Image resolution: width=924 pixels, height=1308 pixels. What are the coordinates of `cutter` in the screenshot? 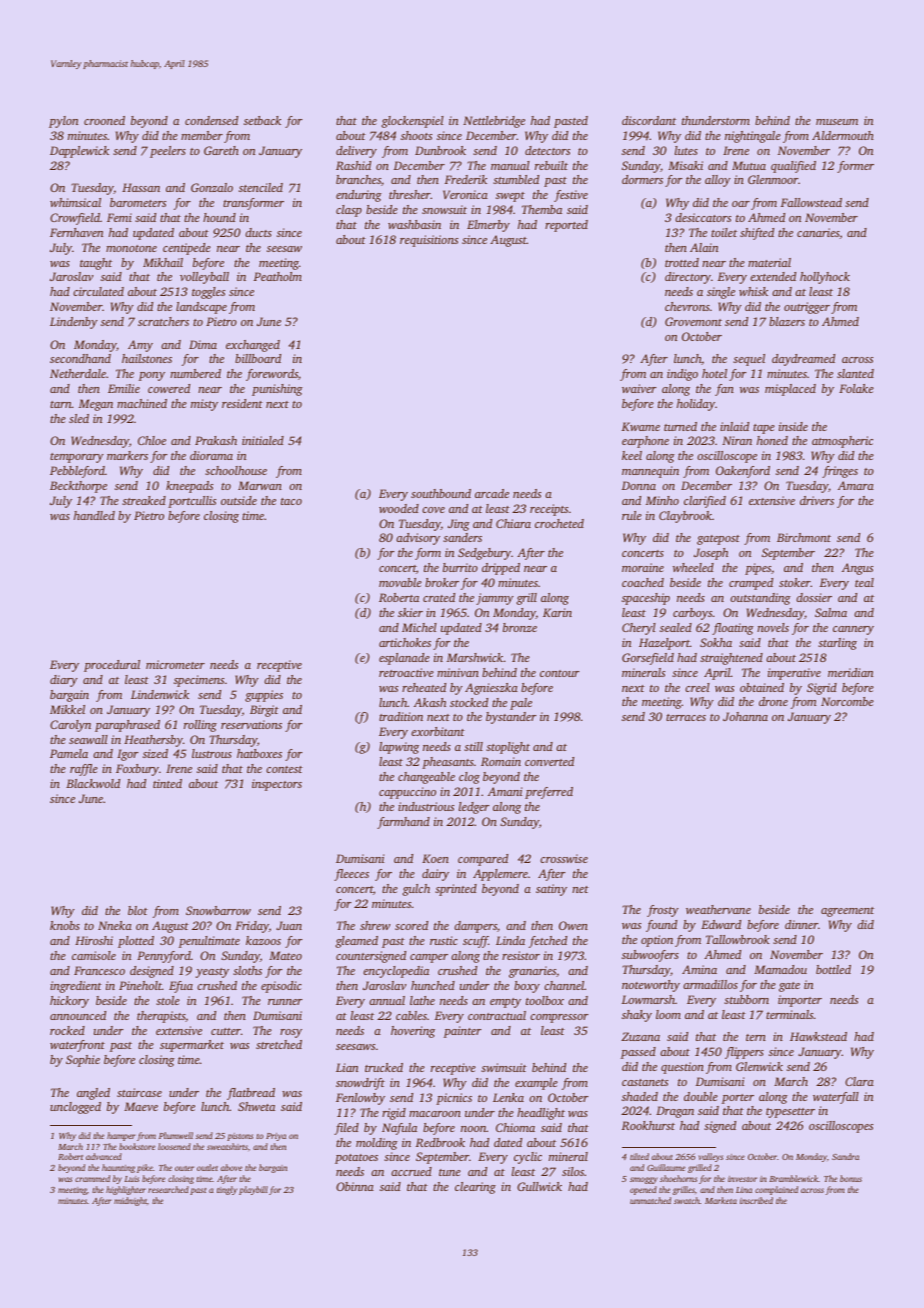 It's located at (226, 1031).
